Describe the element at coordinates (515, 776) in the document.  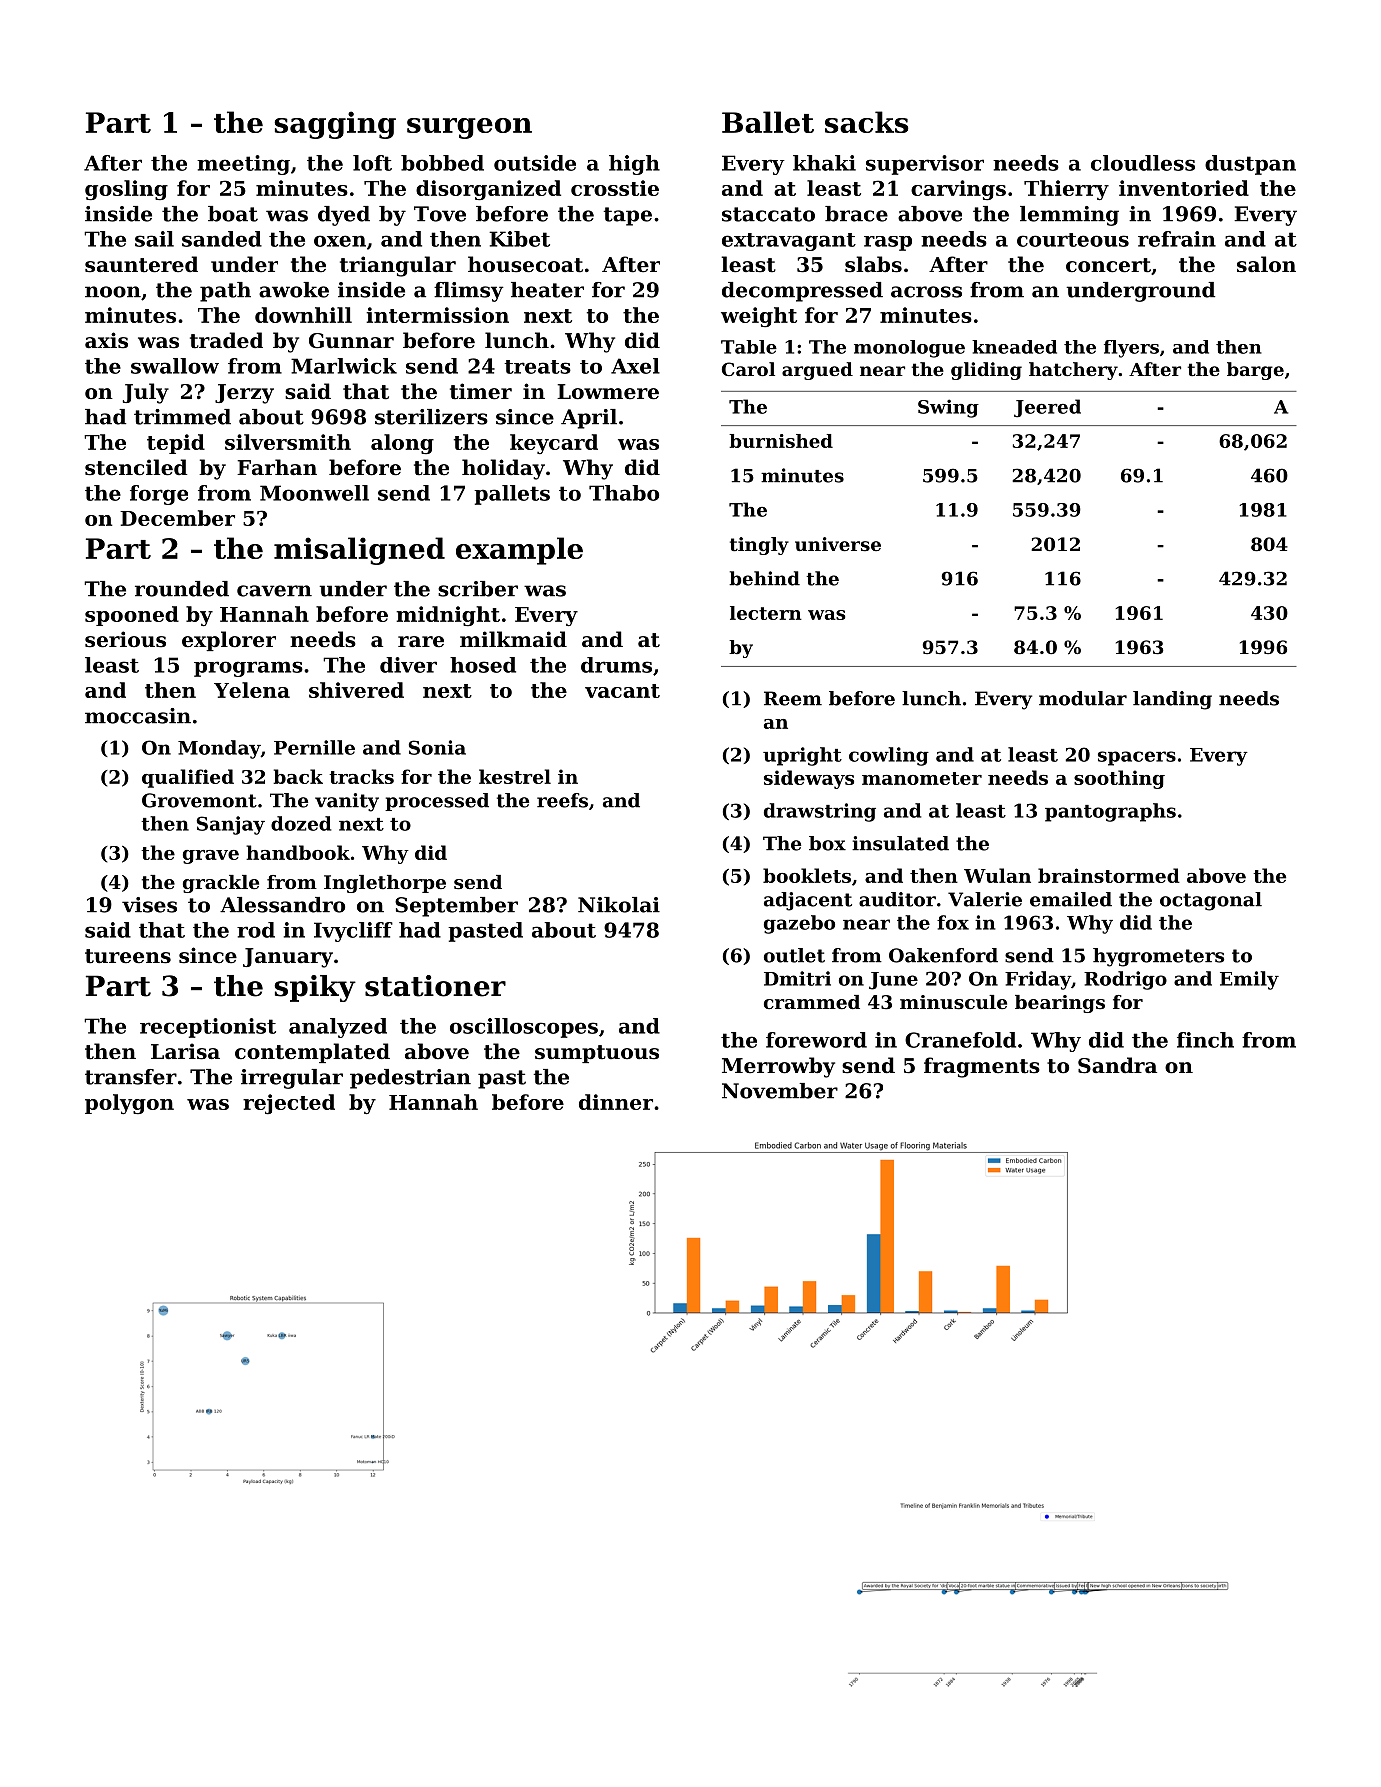
I see `kestrel` at that location.
